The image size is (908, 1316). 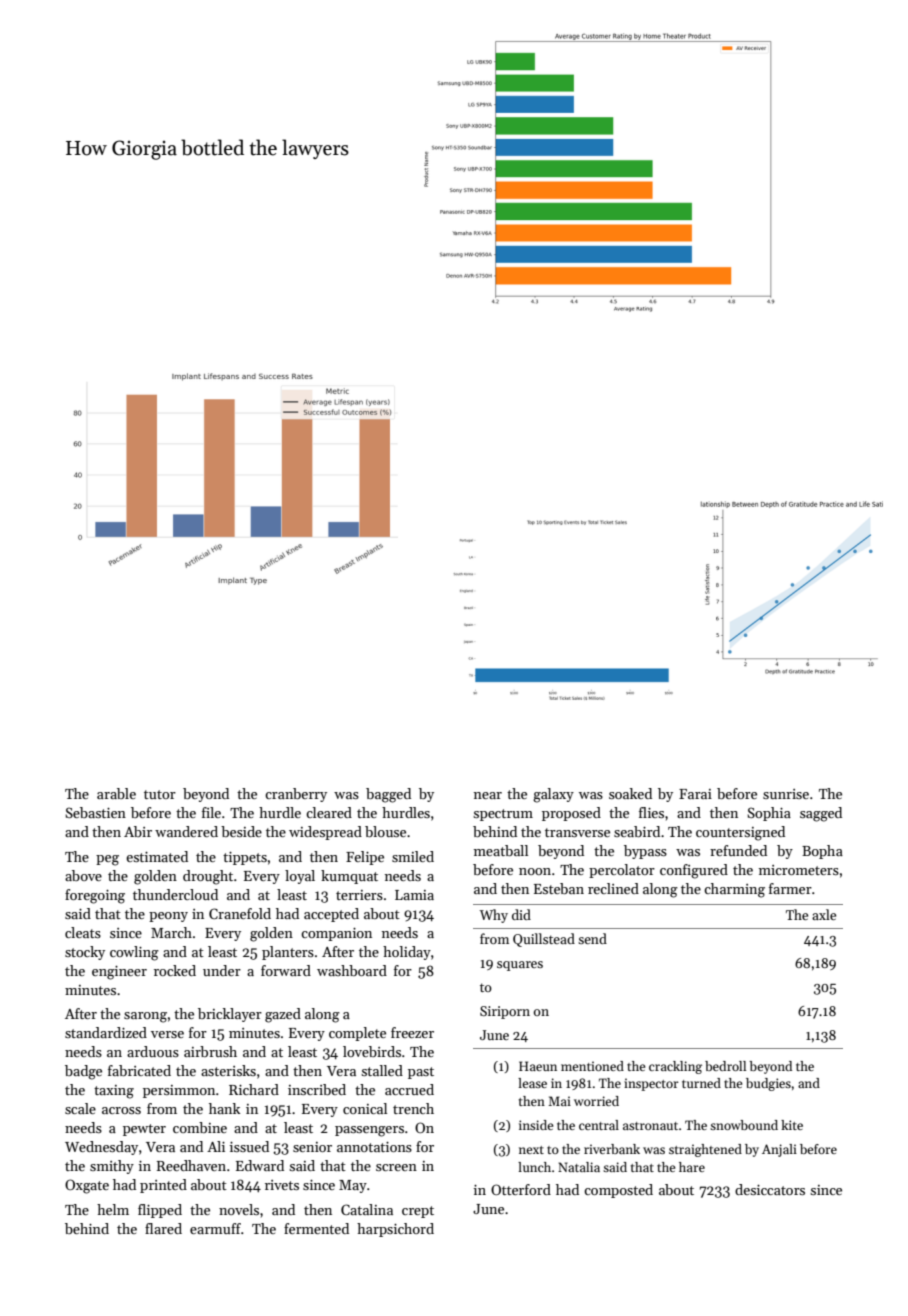 I want to click on stocky, so click(x=85, y=953).
